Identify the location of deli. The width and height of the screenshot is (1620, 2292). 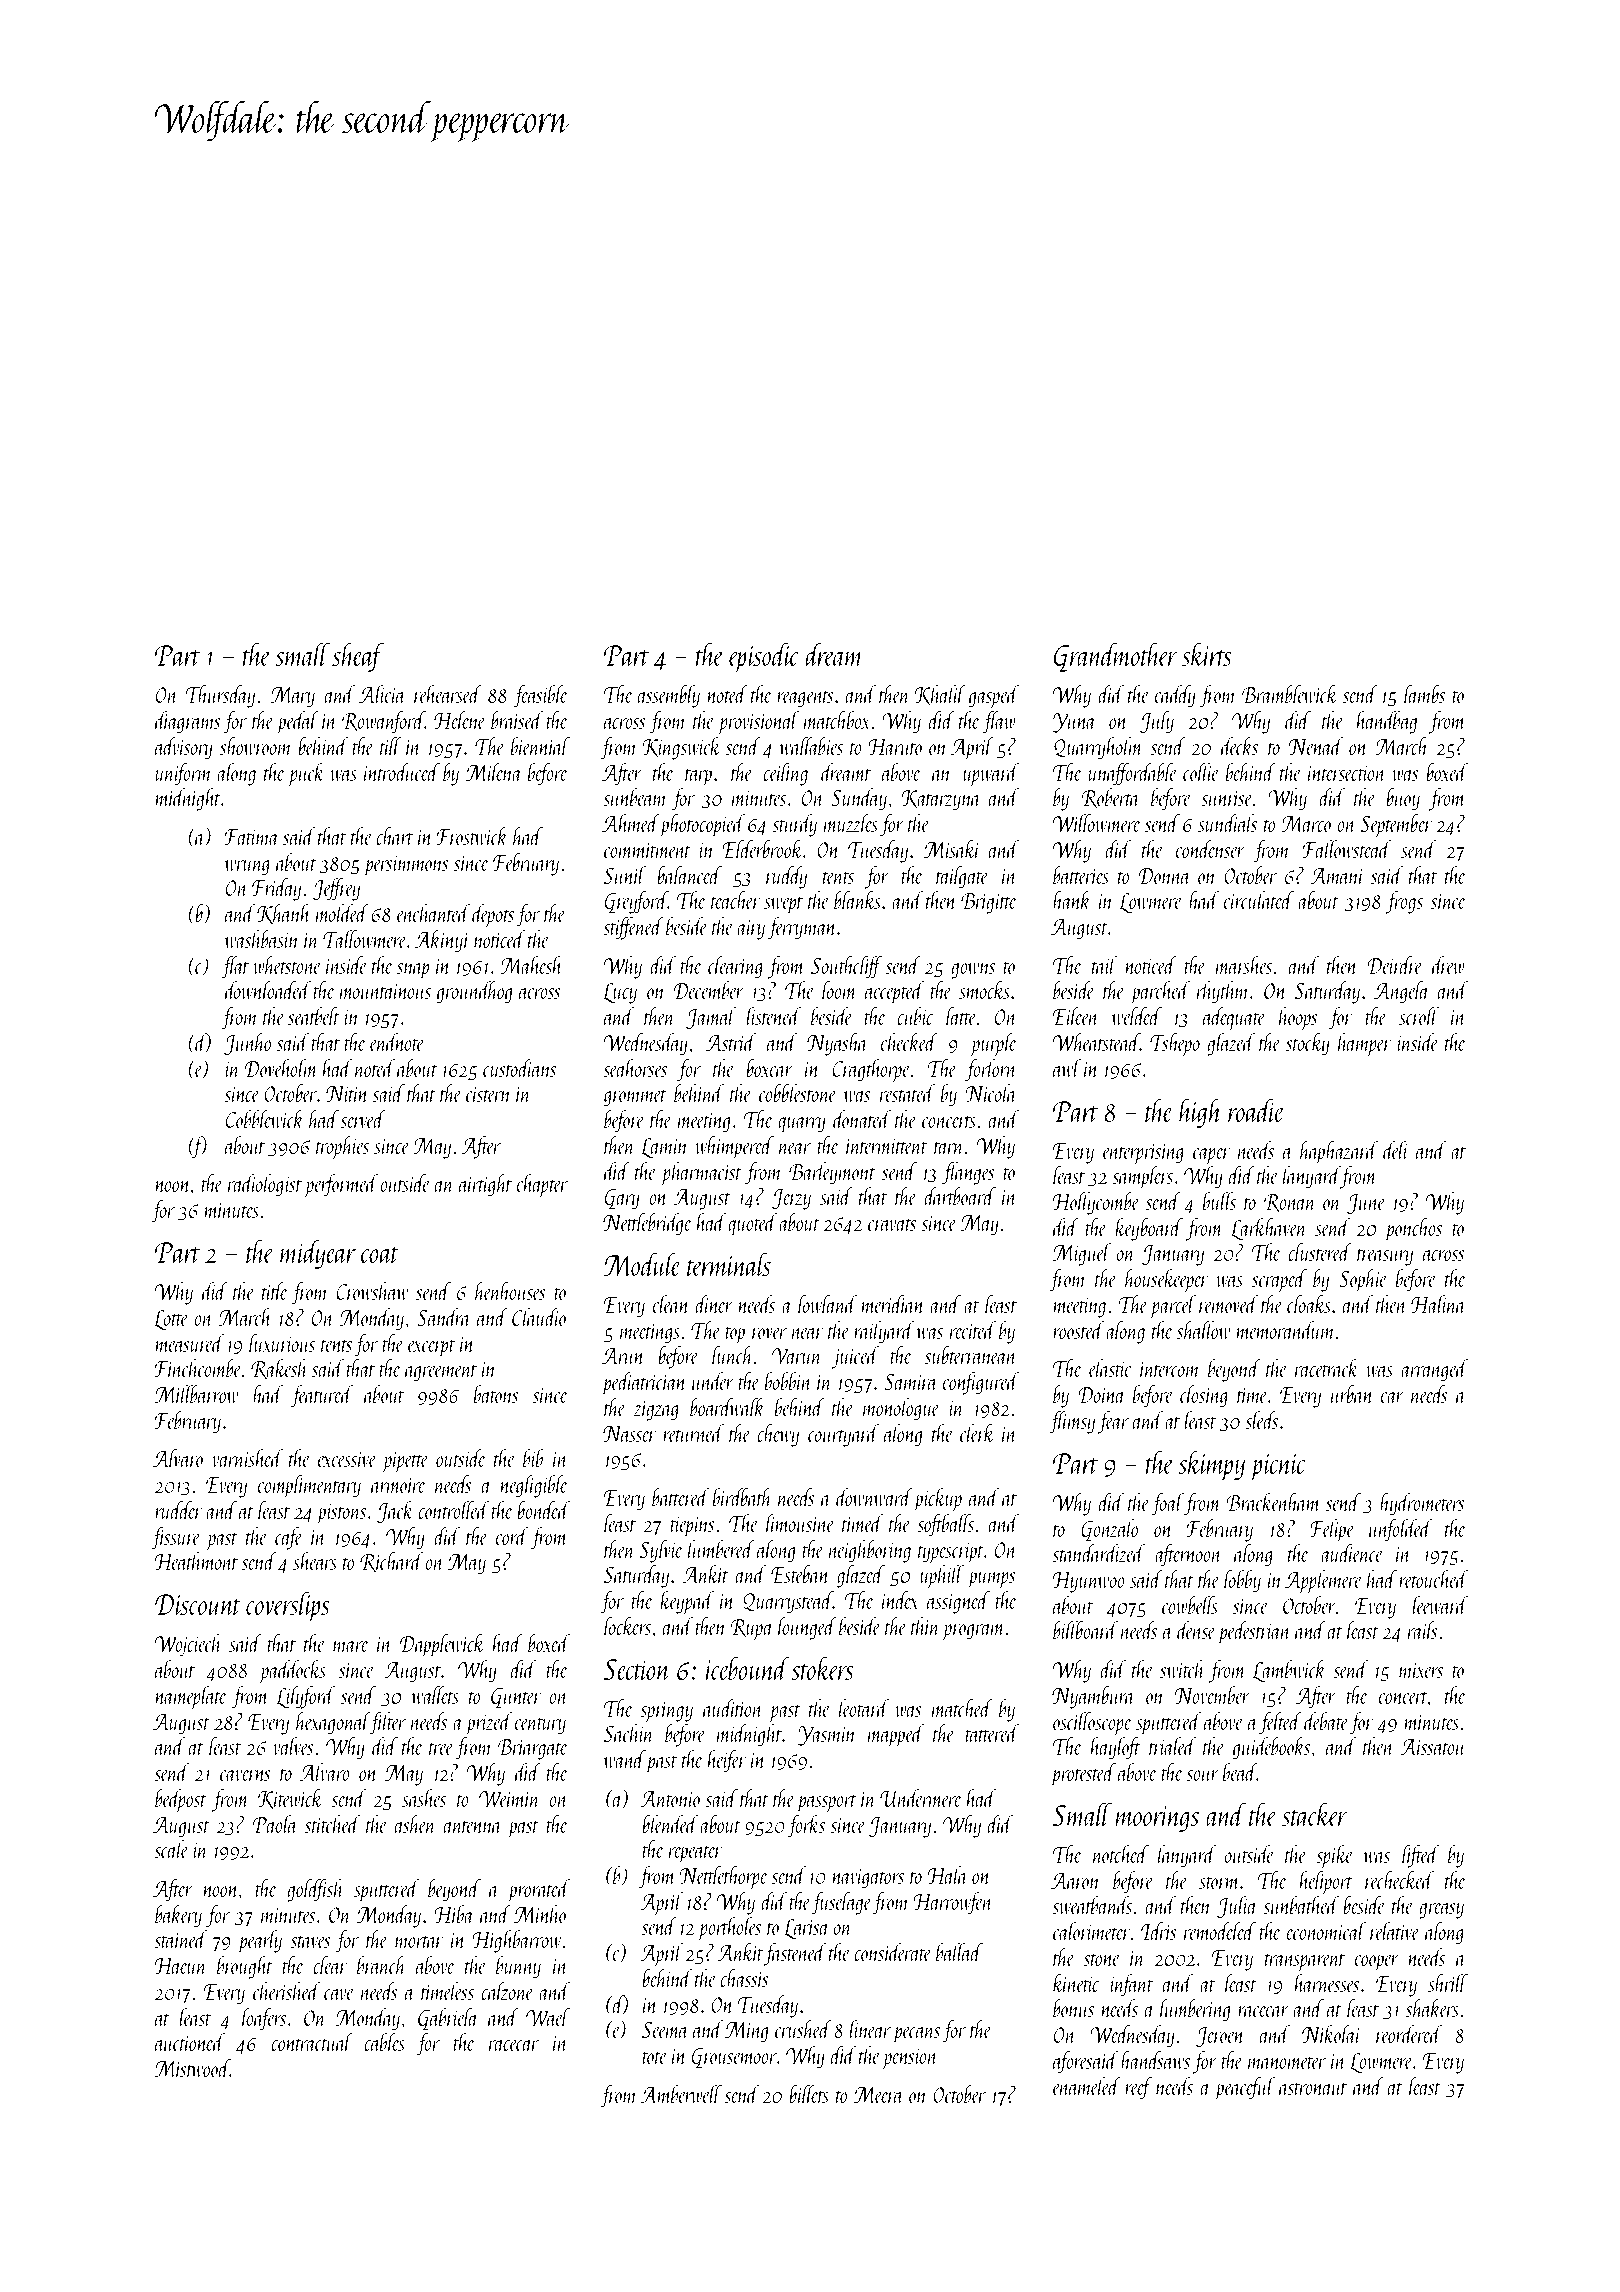
(1396, 1150).
